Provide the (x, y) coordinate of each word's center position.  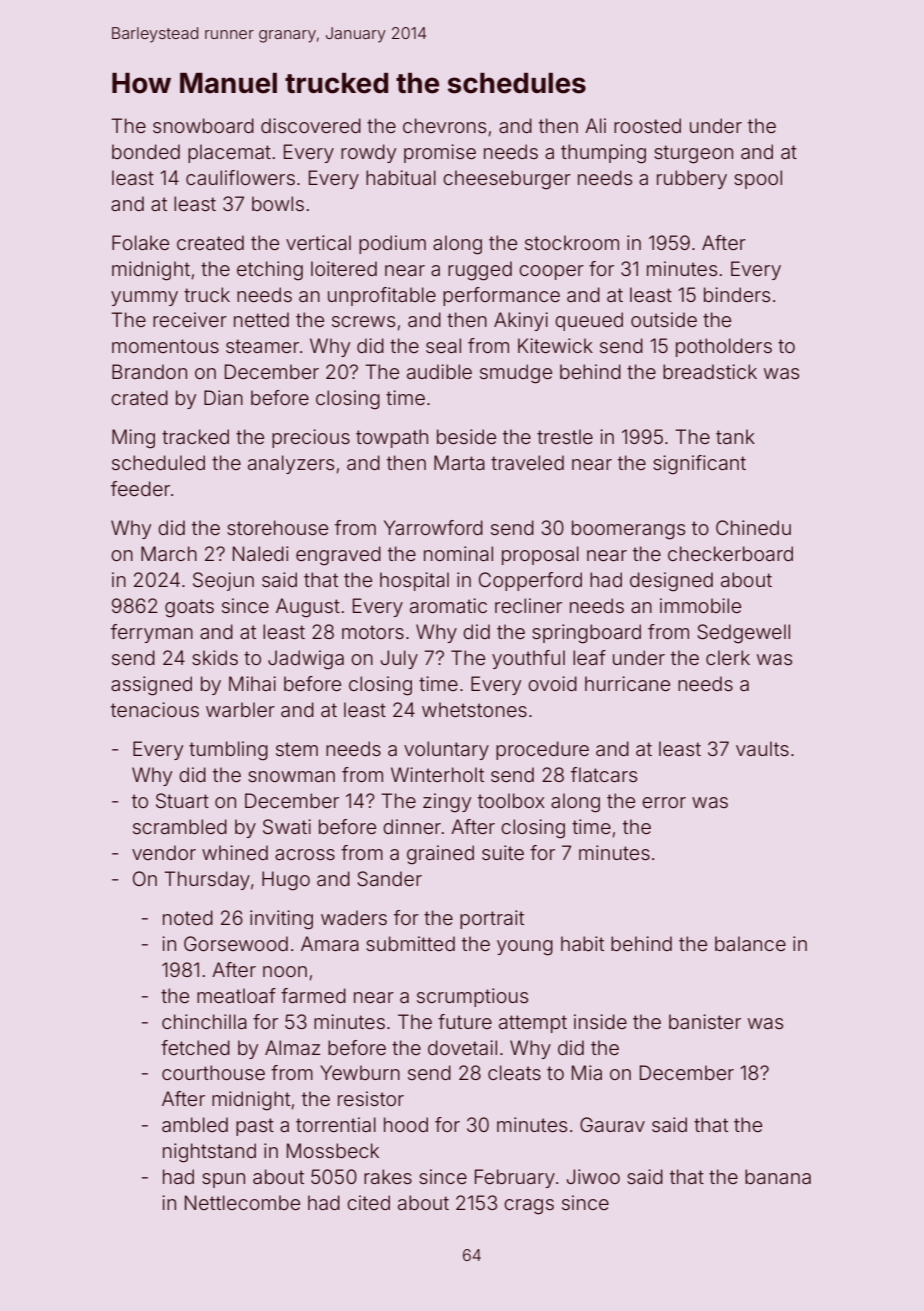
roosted (647, 125)
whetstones (474, 709)
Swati (287, 826)
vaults (762, 748)
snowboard (203, 125)
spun (223, 1180)
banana (778, 1176)
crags (529, 1207)
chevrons (444, 125)
